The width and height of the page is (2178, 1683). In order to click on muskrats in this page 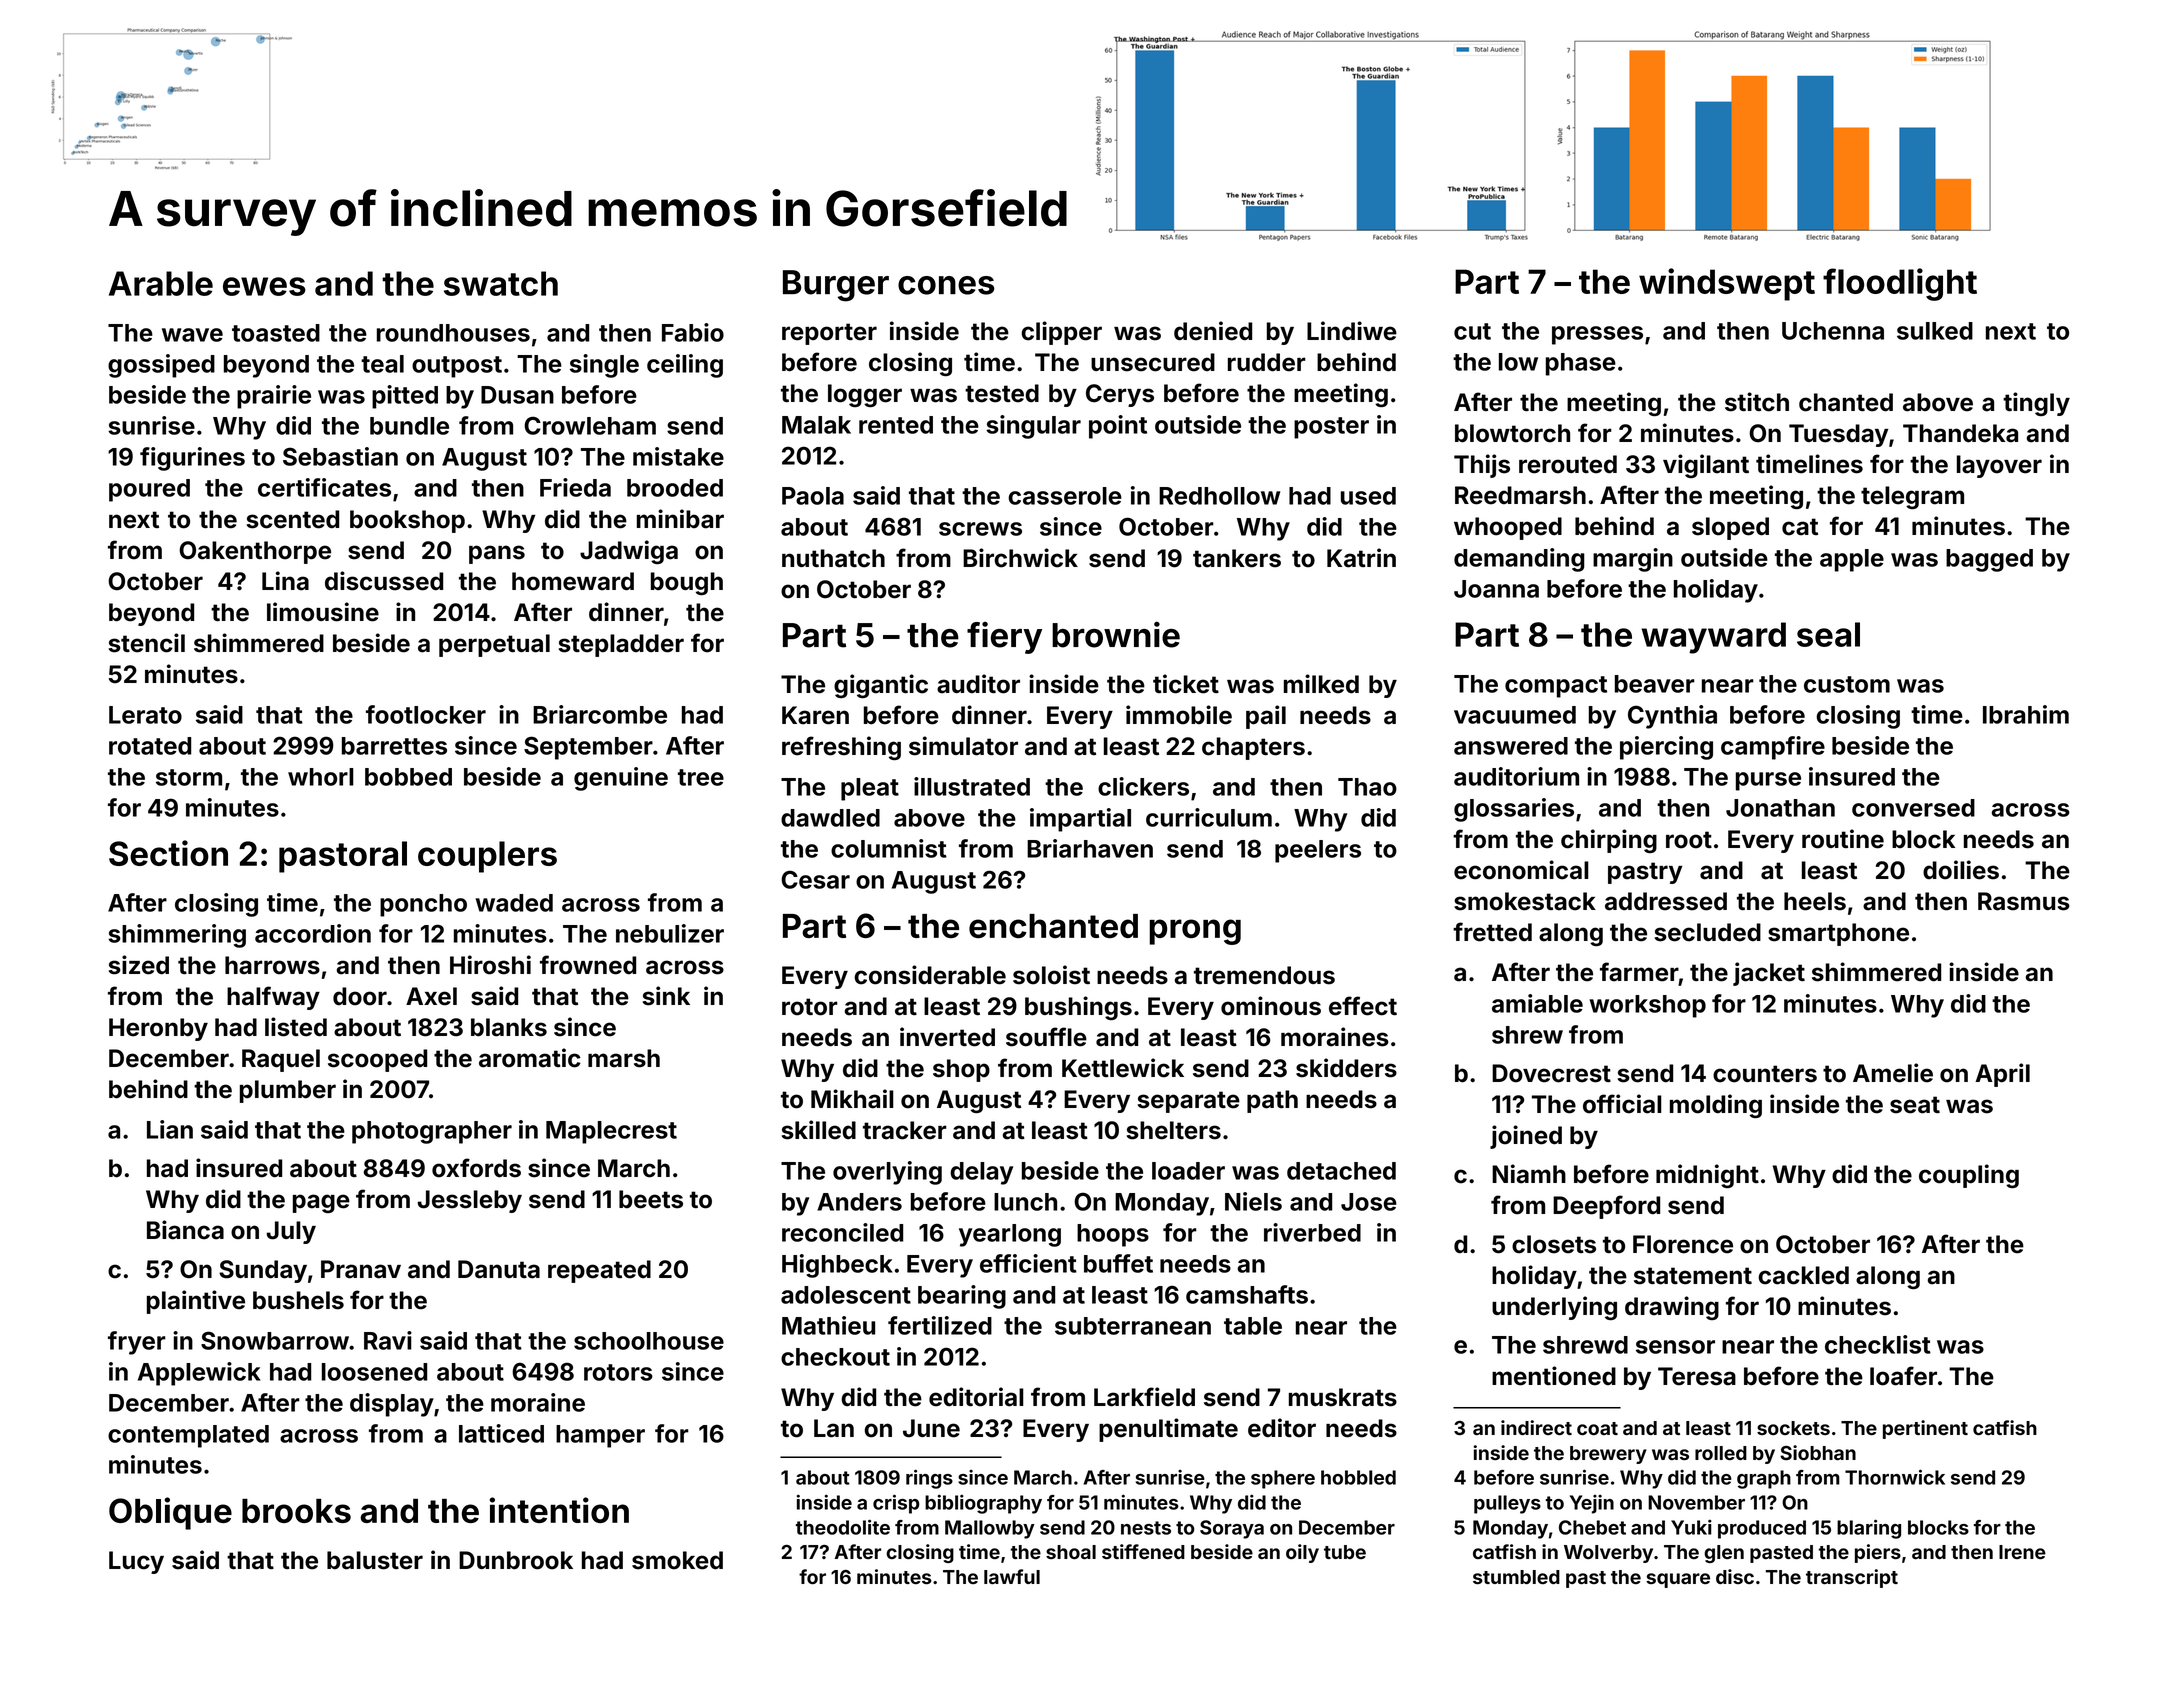, I will do `click(1343, 1397)`.
